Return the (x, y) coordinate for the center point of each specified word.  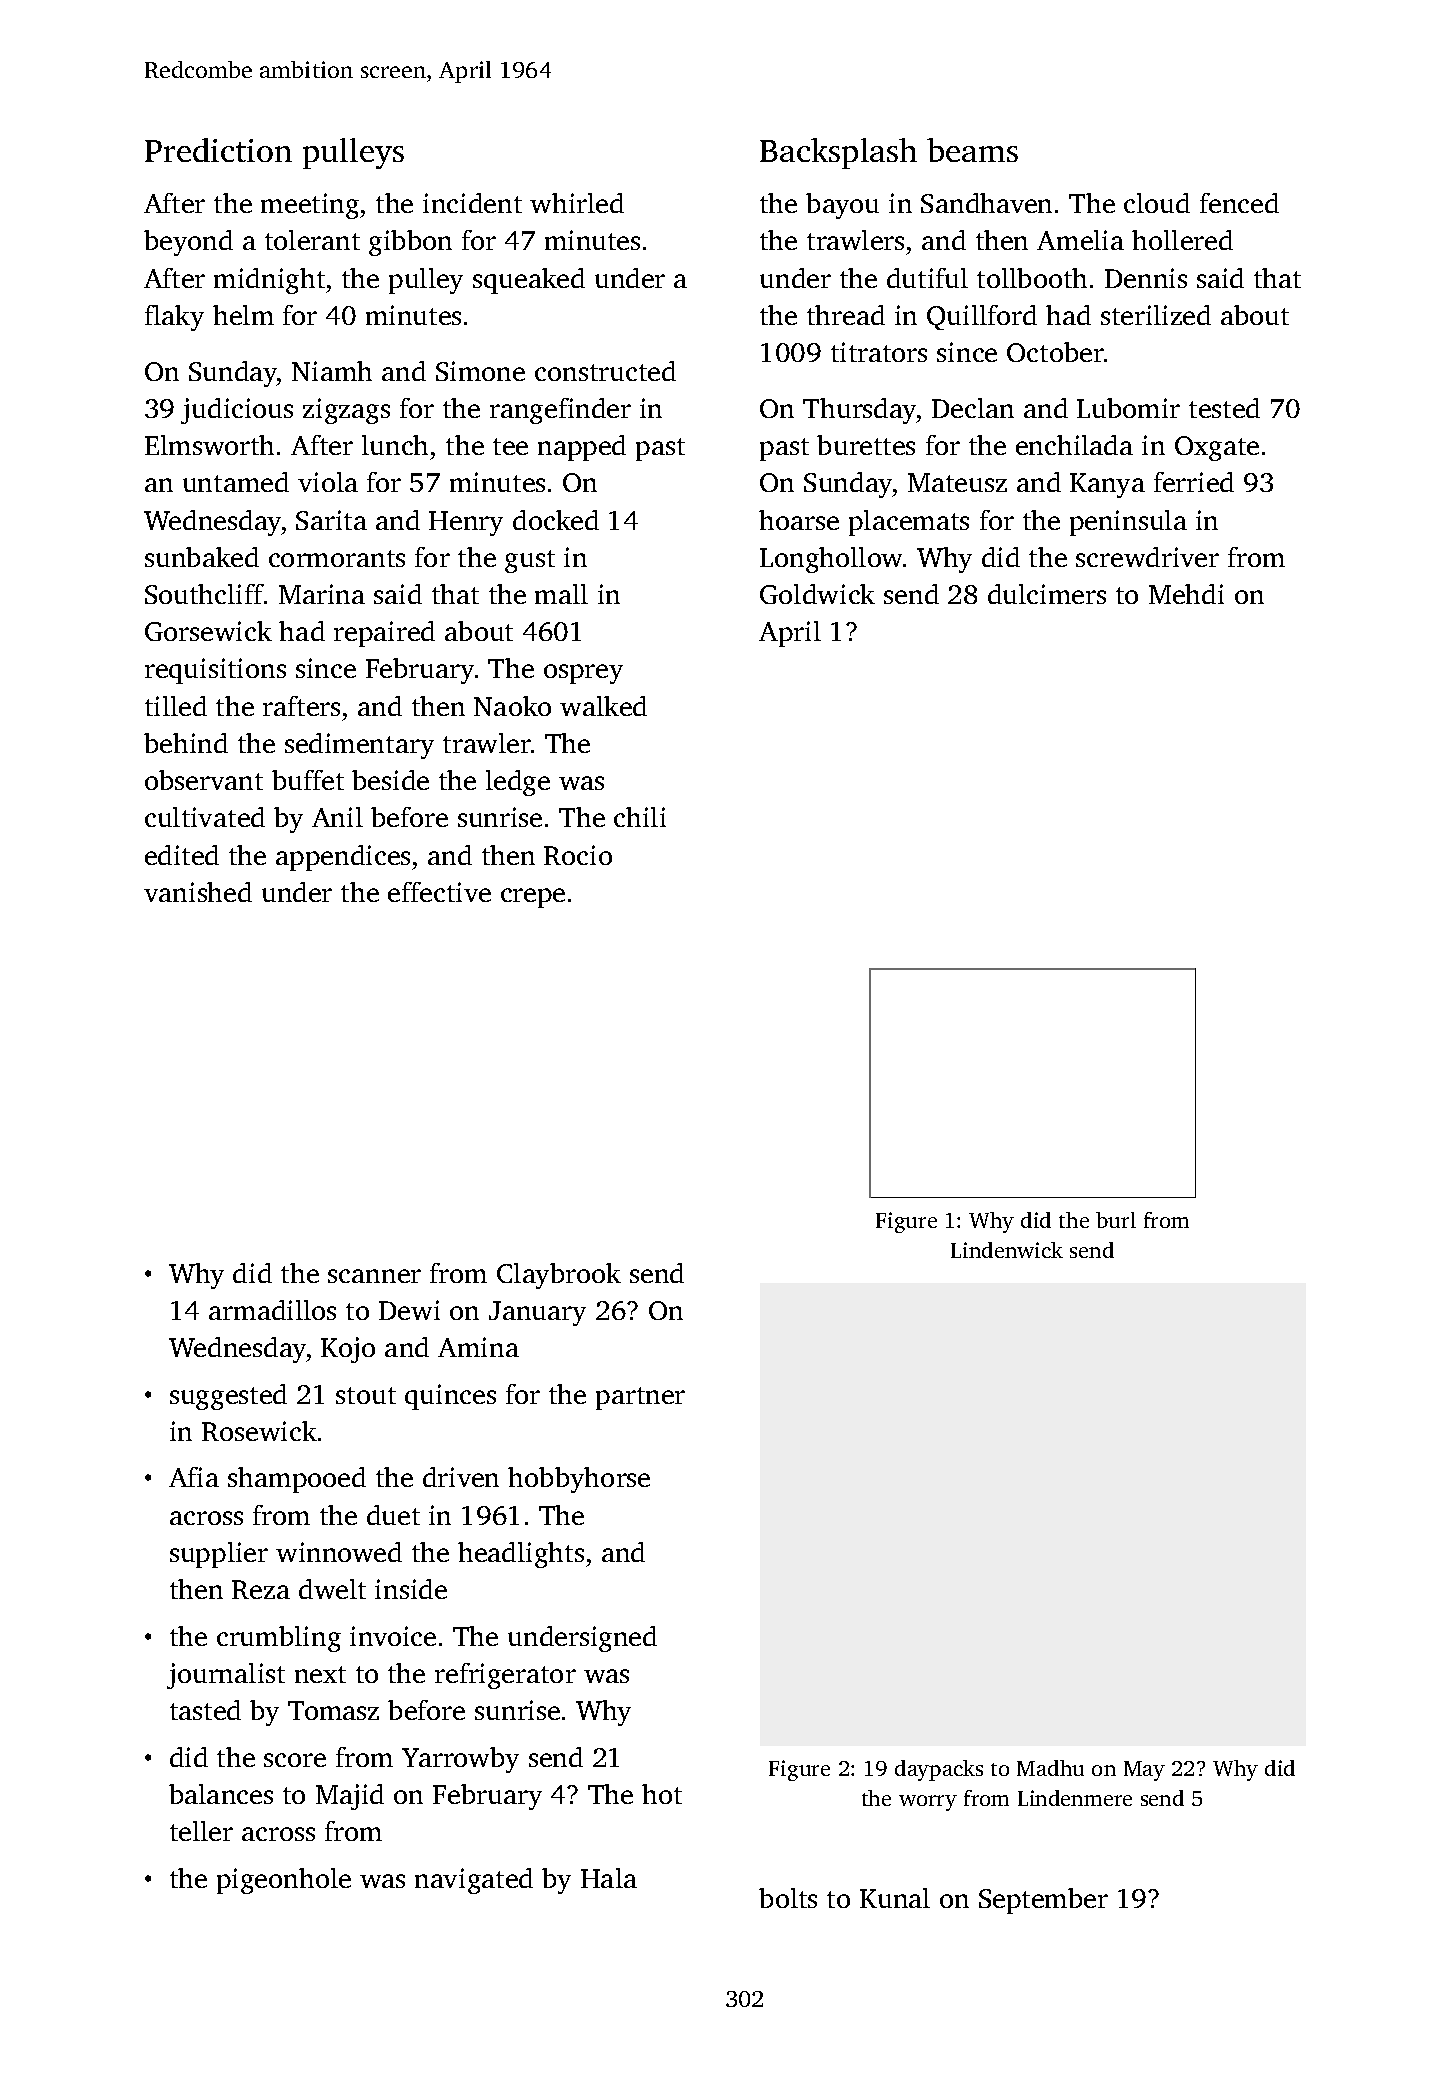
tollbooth (1032, 278)
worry (928, 1803)
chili (640, 817)
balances (221, 1794)
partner (640, 1398)
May (1144, 1771)
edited (182, 855)
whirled (577, 203)
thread (846, 315)
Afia (194, 1477)
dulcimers (1047, 594)
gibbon (410, 243)
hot (662, 1794)
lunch (395, 445)
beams (972, 150)
